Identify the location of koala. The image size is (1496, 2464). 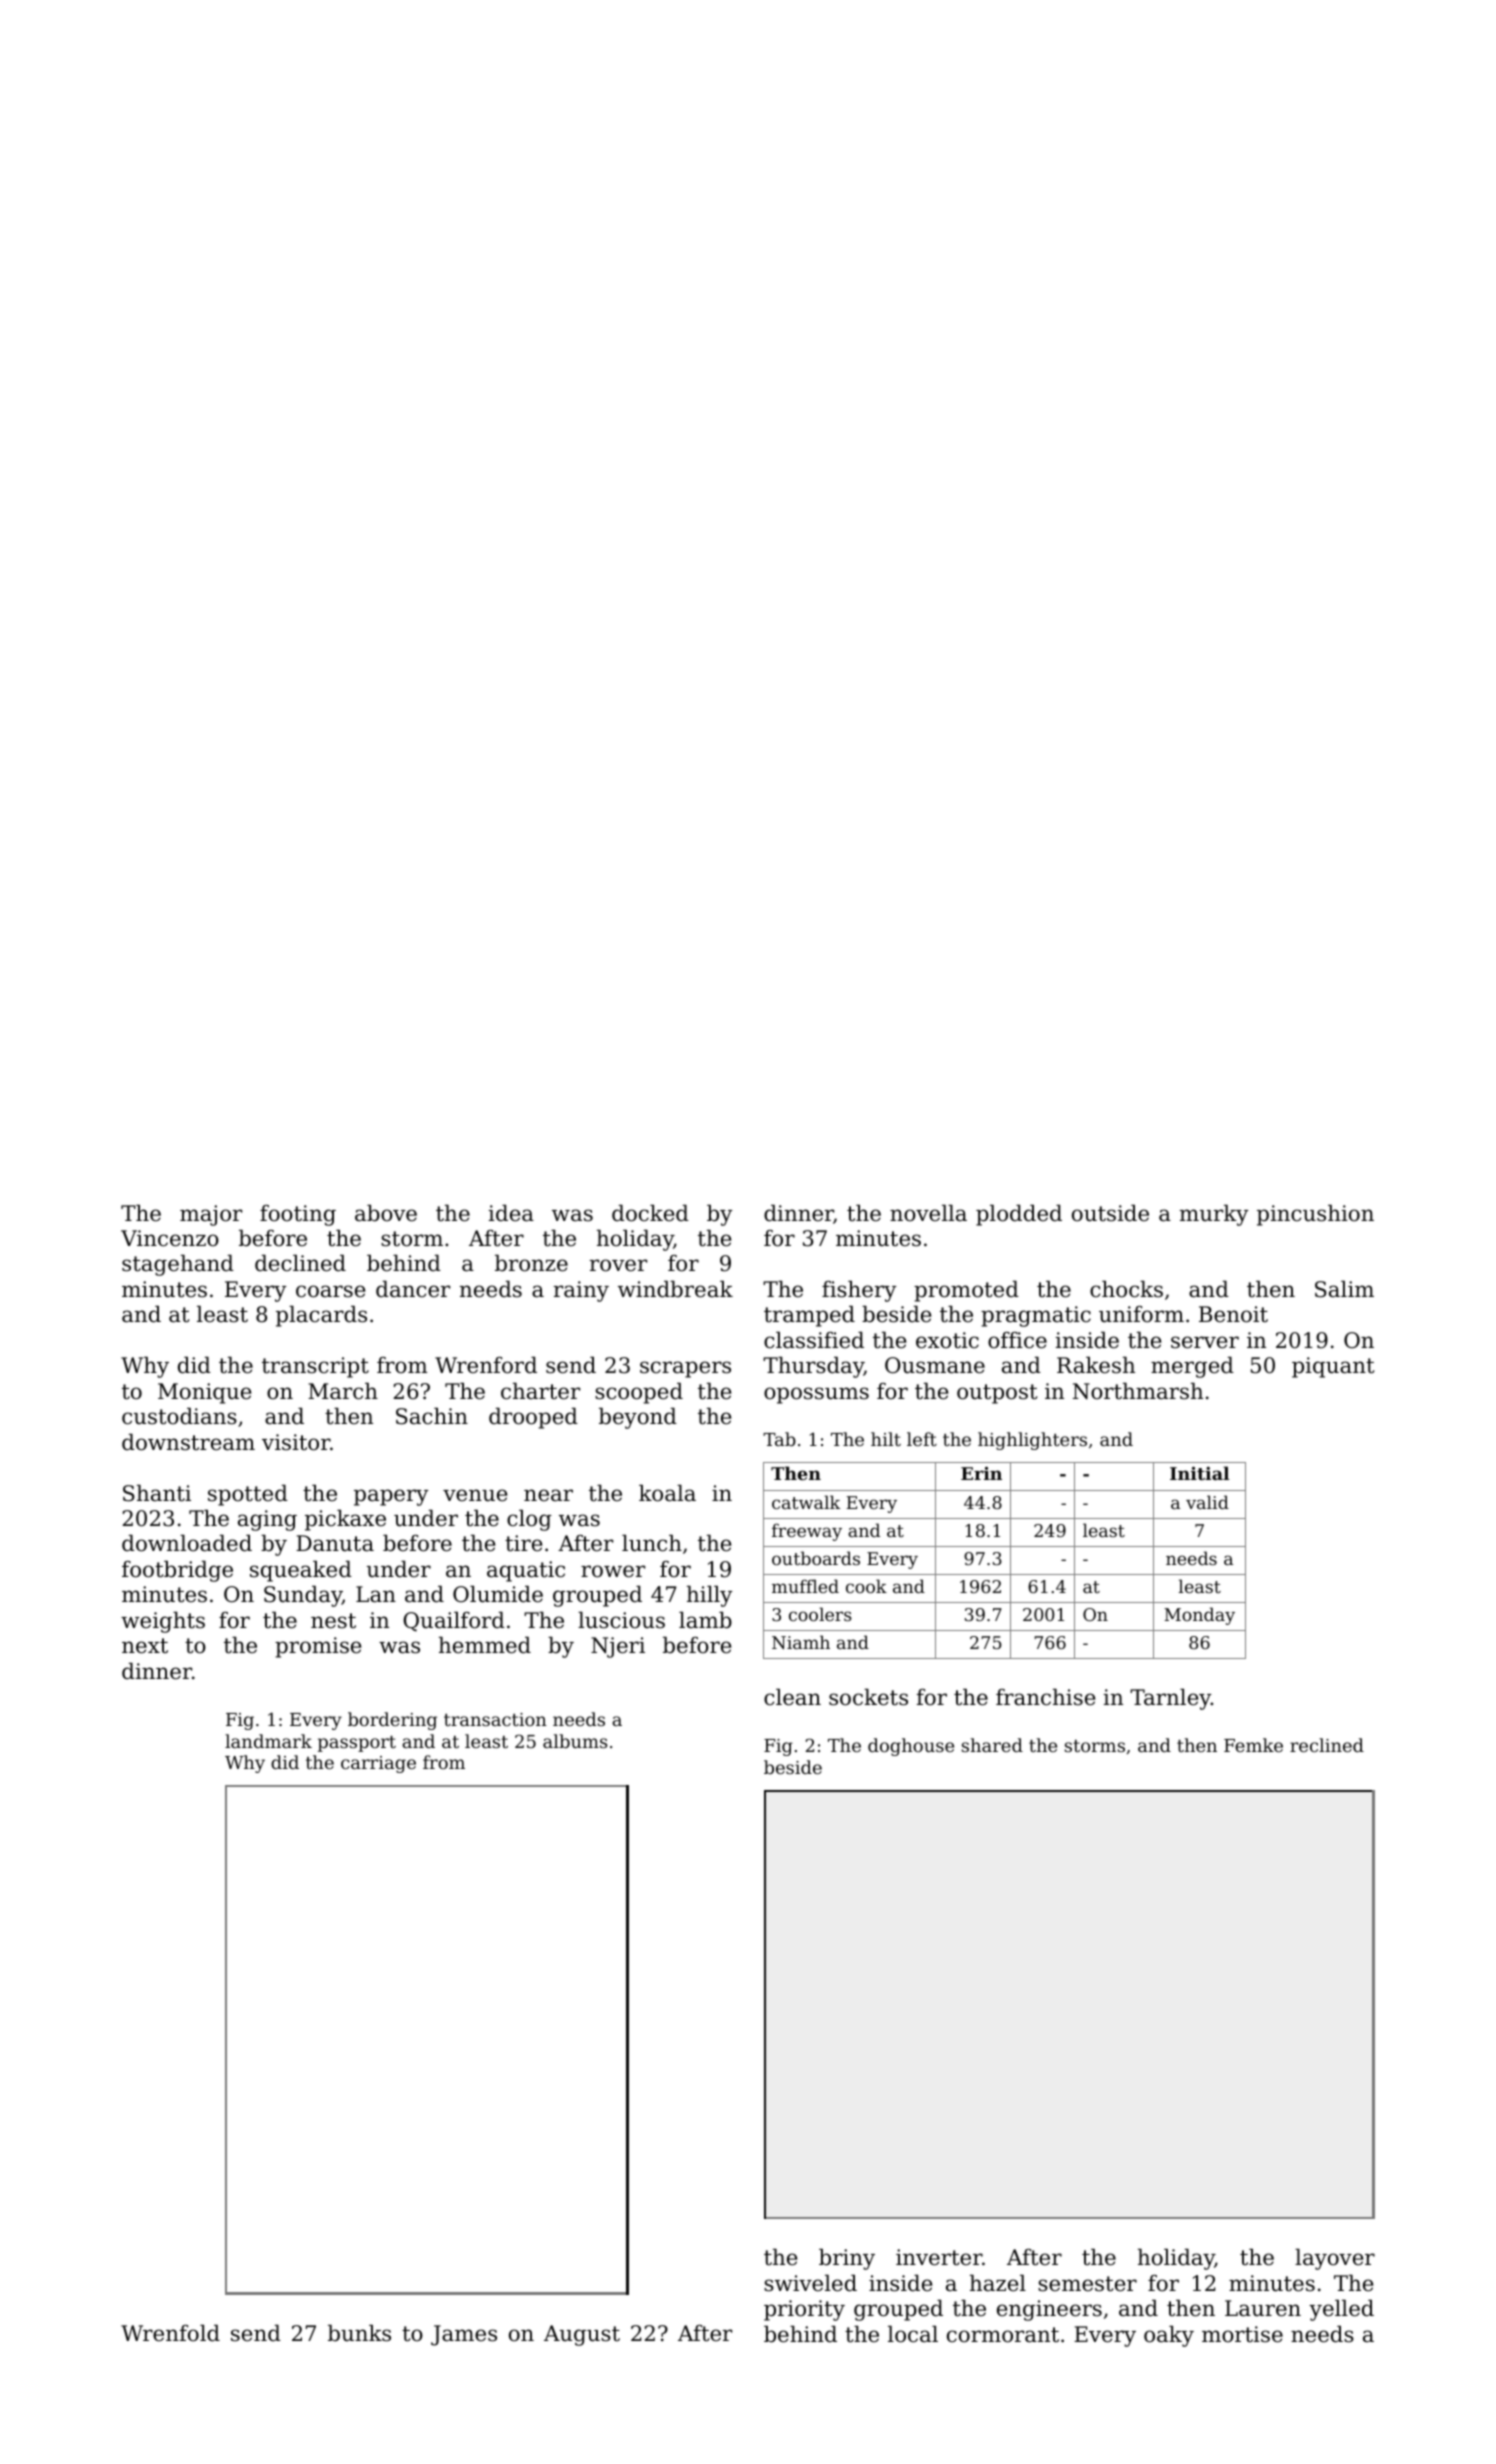
(667, 1493).
